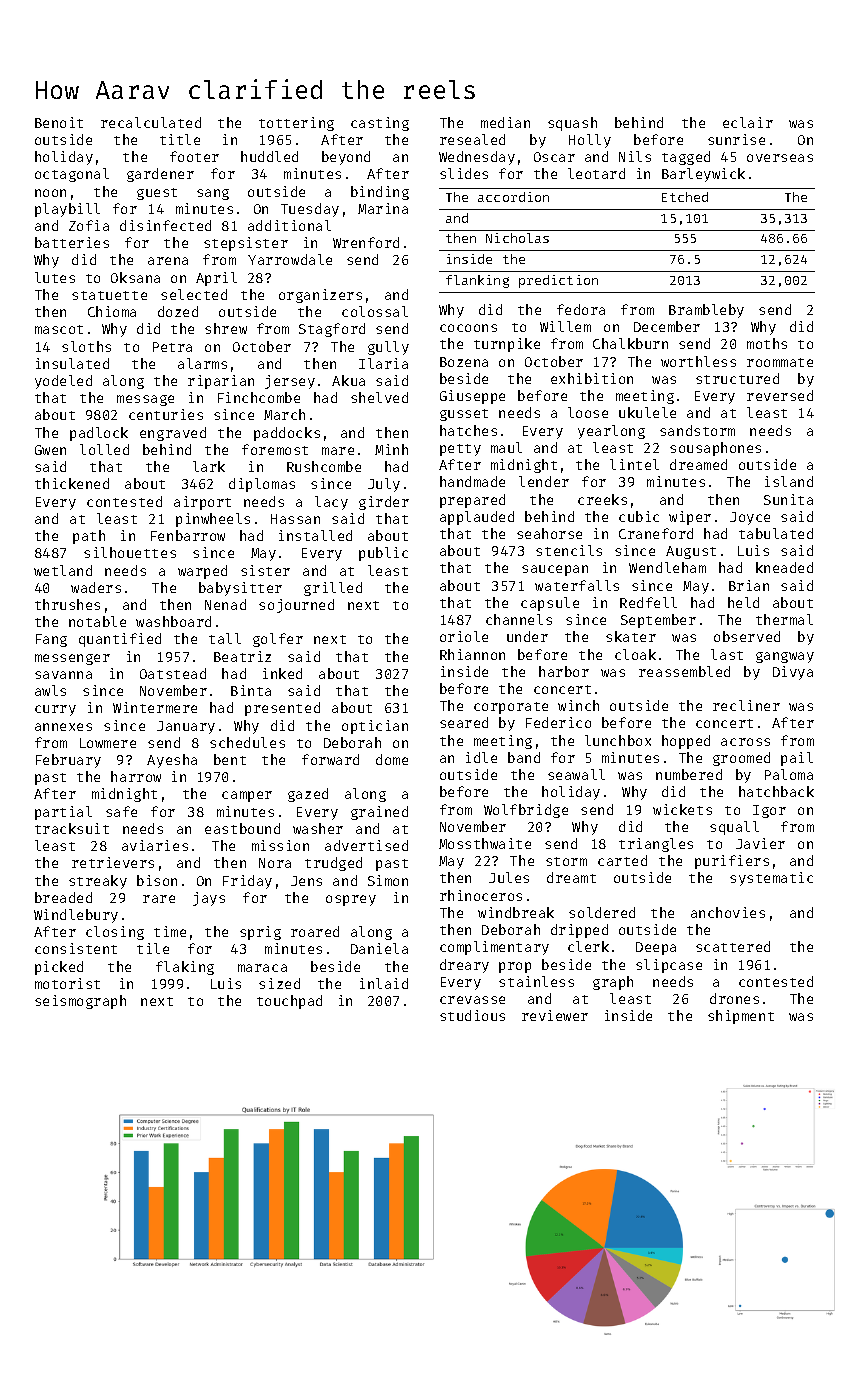 Image resolution: width=849 pixels, height=1400 pixels. I want to click on tile, so click(153, 948).
